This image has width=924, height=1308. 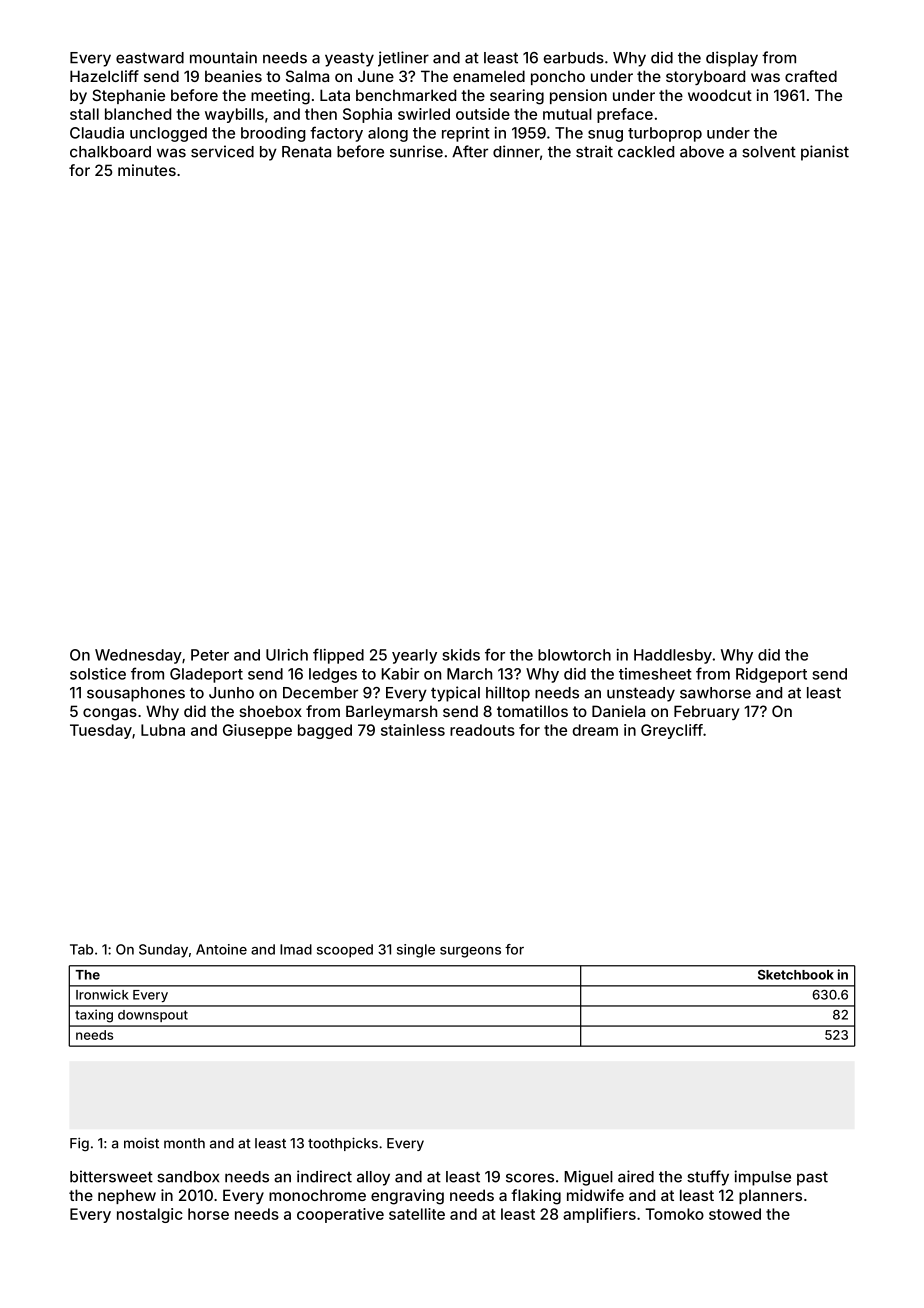 What do you see at coordinates (672, 731) in the image?
I see `Greycliff` at bounding box center [672, 731].
